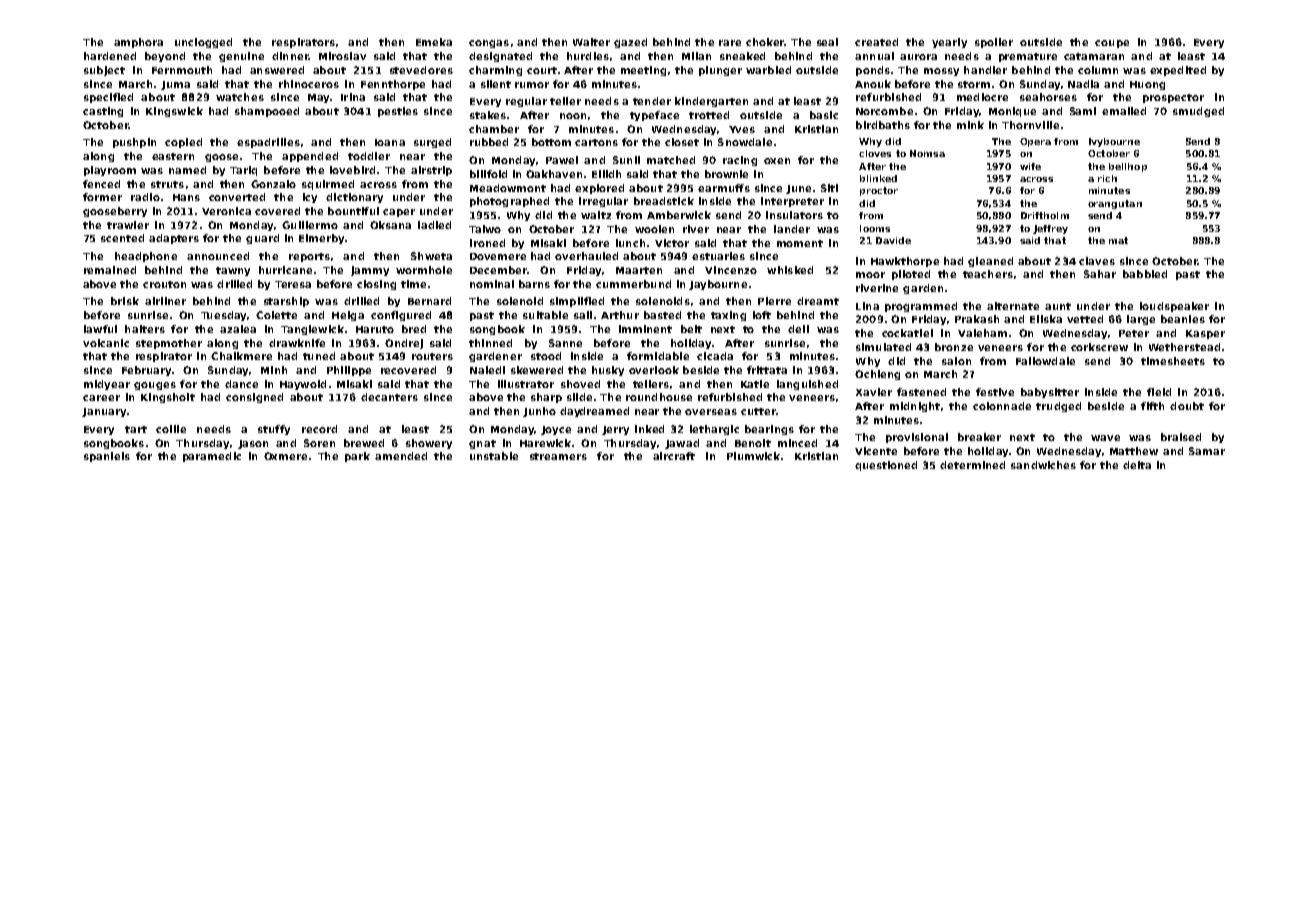 This image has height=924, width=1308. What do you see at coordinates (970, 125) in the image?
I see `mink` at bounding box center [970, 125].
